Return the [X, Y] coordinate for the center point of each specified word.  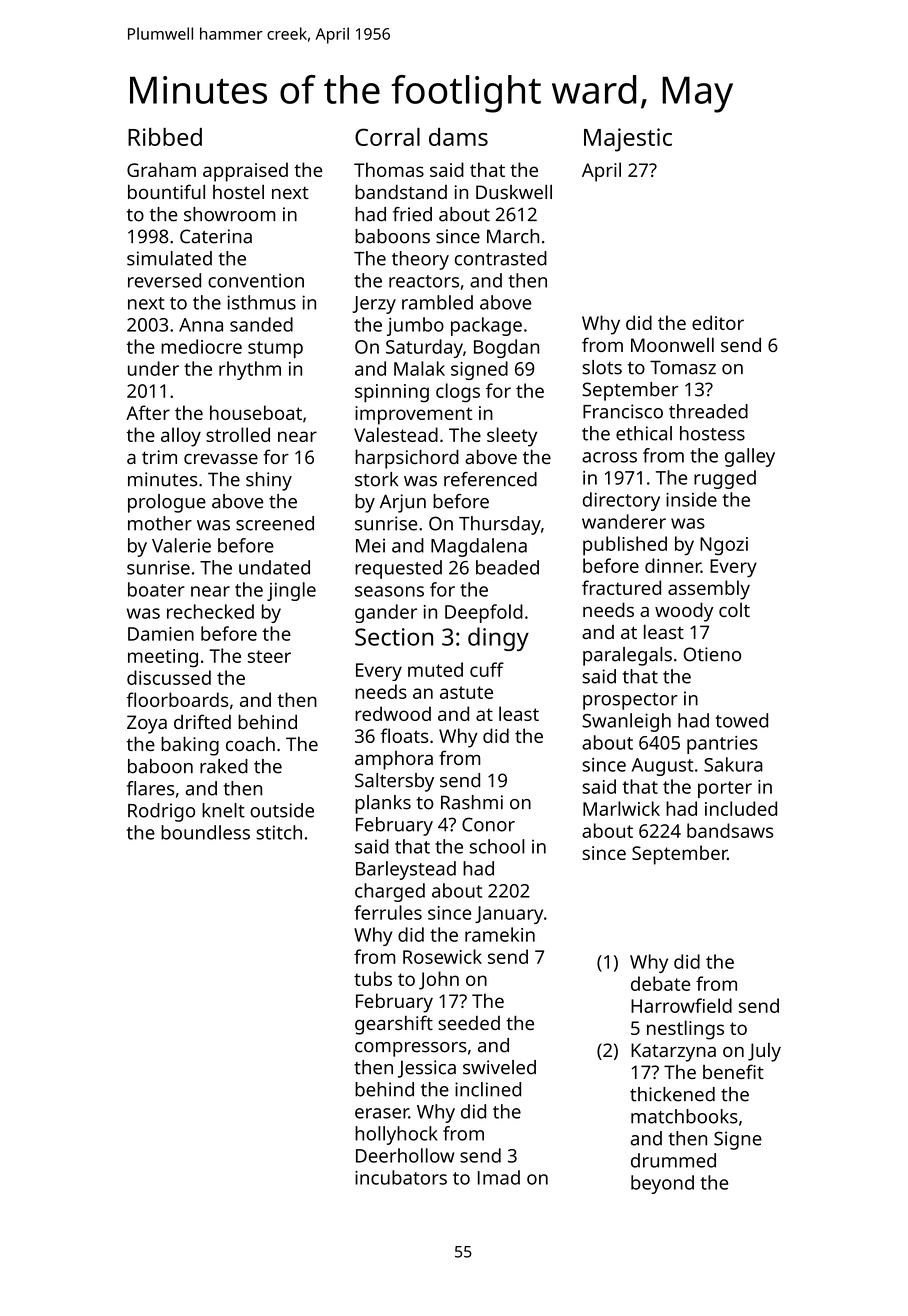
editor [718, 322]
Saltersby [394, 782]
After [148, 412]
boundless [205, 832]
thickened [672, 1094]
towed [741, 720]
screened [275, 523]
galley [750, 457]
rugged [725, 479]
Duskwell [514, 191]
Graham [161, 169]
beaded [507, 567]
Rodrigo [161, 812]
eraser [382, 1113]
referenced [490, 479]
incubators [401, 1177]
